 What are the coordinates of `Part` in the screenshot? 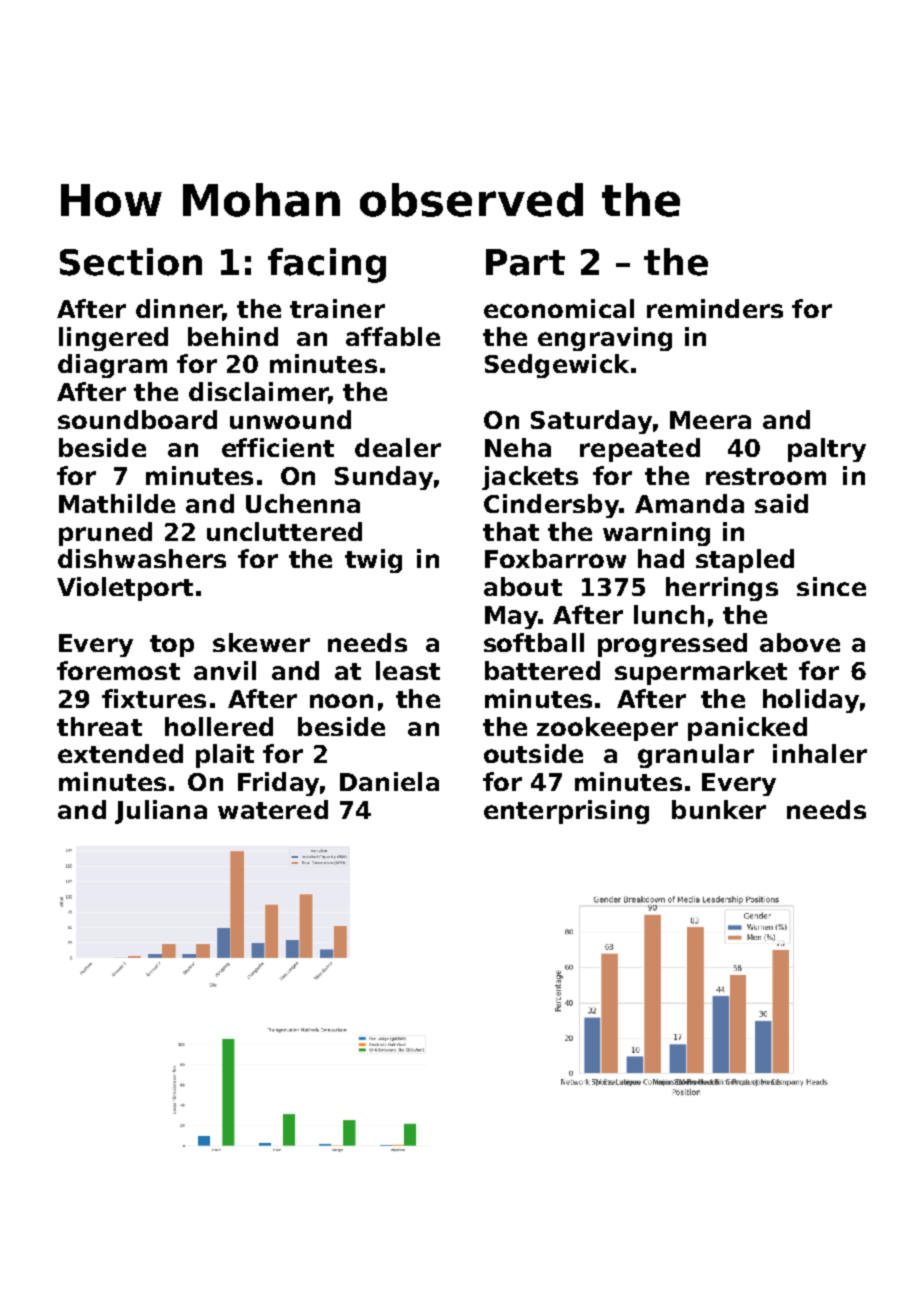 It's located at (525, 262).
